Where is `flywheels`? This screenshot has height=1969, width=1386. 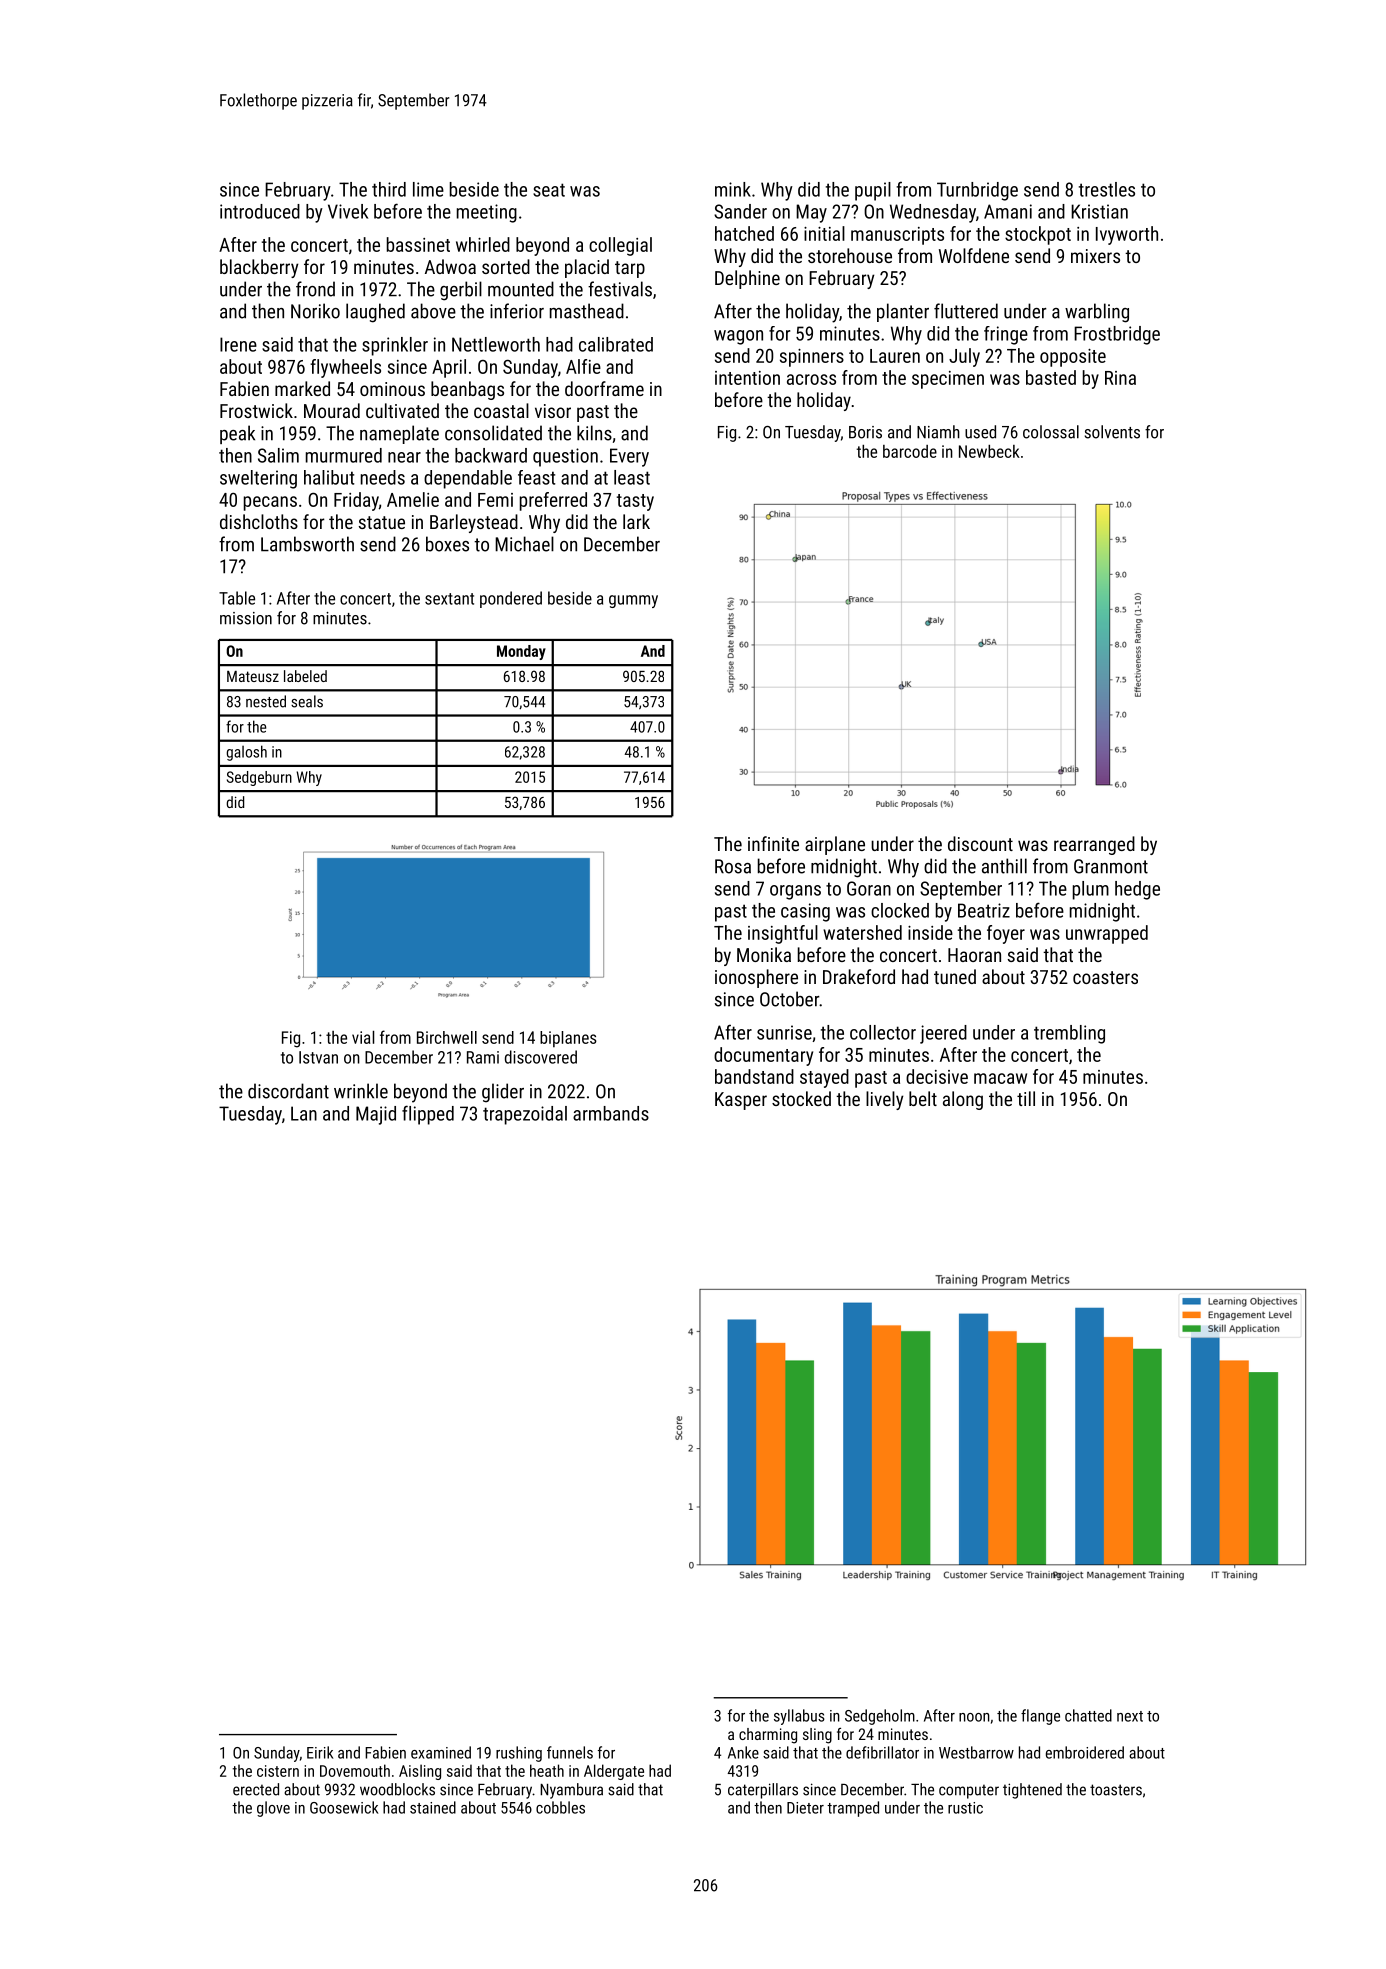
flywheels is located at coordinates (345, 368).
